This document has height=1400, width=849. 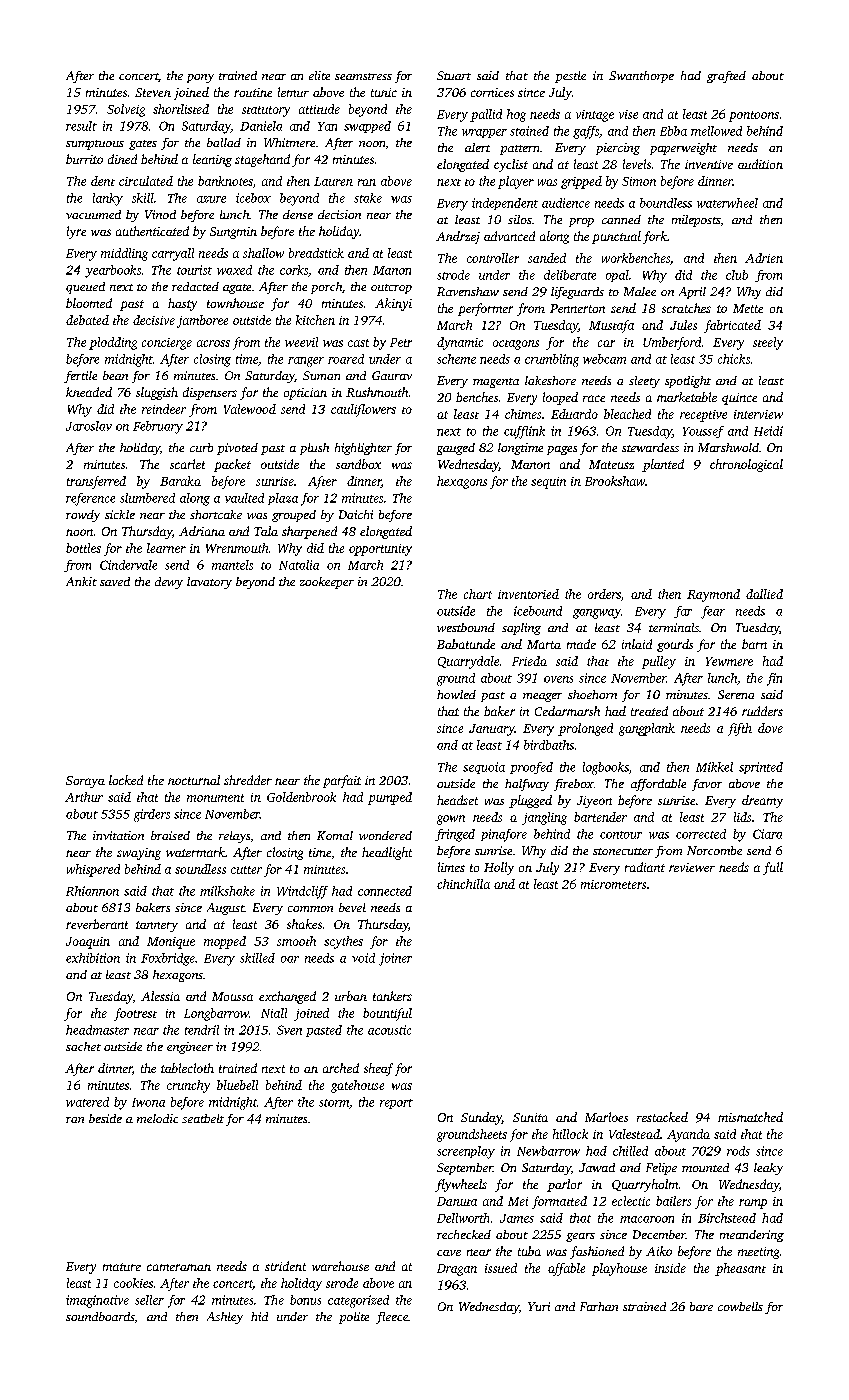 What do you see at coordinates (209, 583) in the document?
I see `lavatory` at bounding box center [209, 583].
